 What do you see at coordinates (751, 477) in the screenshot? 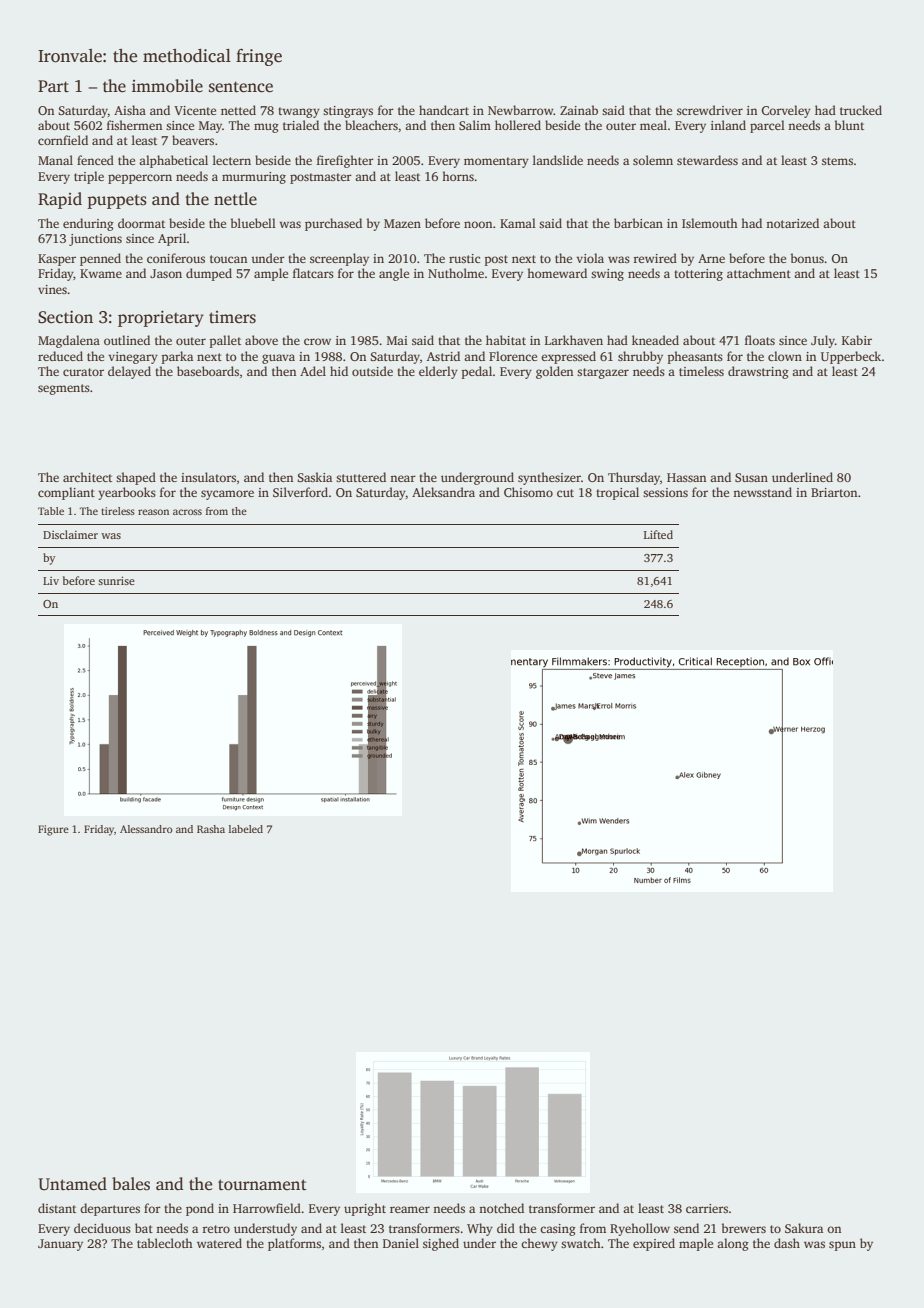
I see `Susan` at bounding box center [751, 477].
